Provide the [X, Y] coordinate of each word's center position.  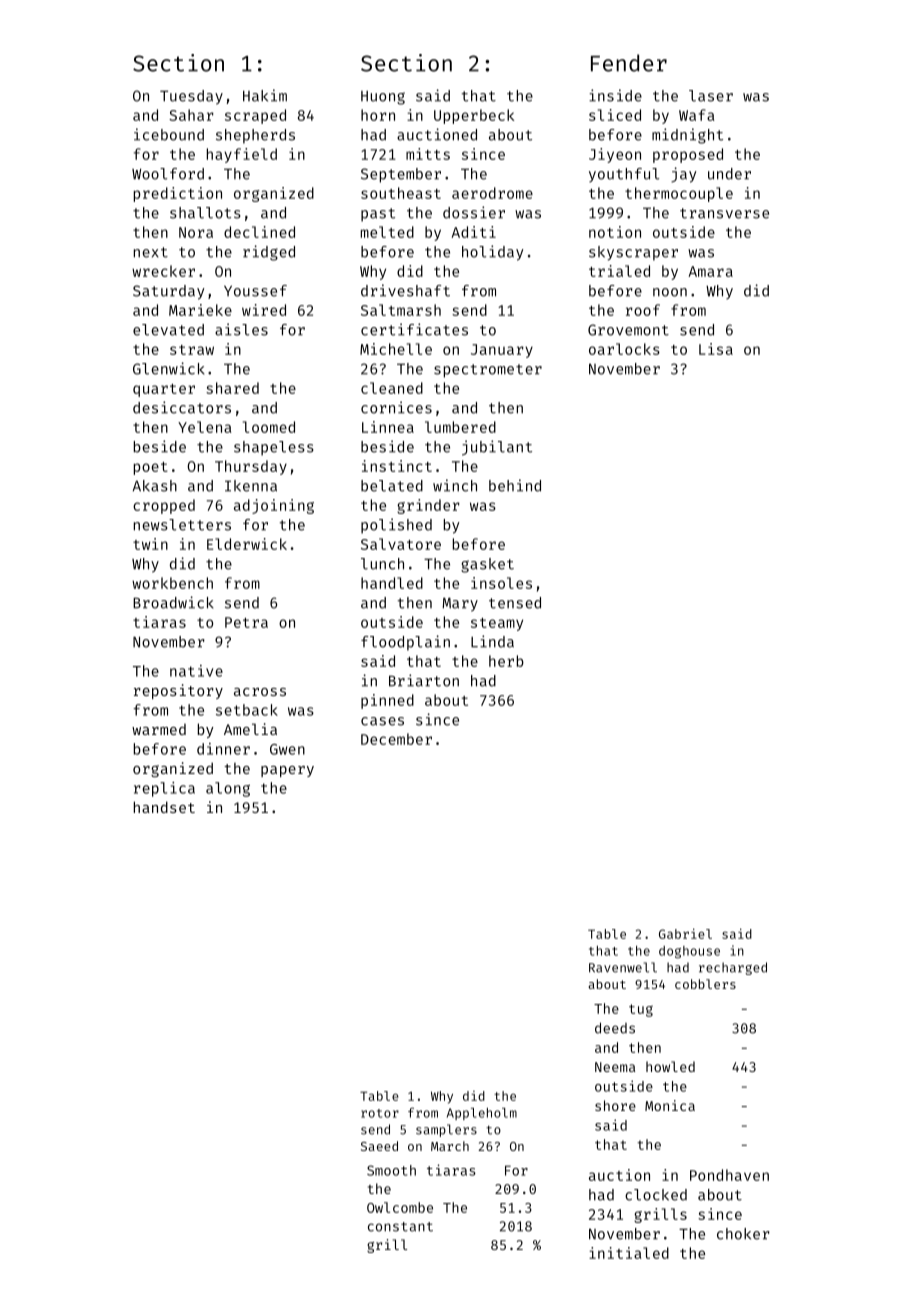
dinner [223, 749]
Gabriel [685, 933]
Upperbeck [474, 116]
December [396, 739]
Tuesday [191, 97]
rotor [380, 1113]
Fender [629, 63]
